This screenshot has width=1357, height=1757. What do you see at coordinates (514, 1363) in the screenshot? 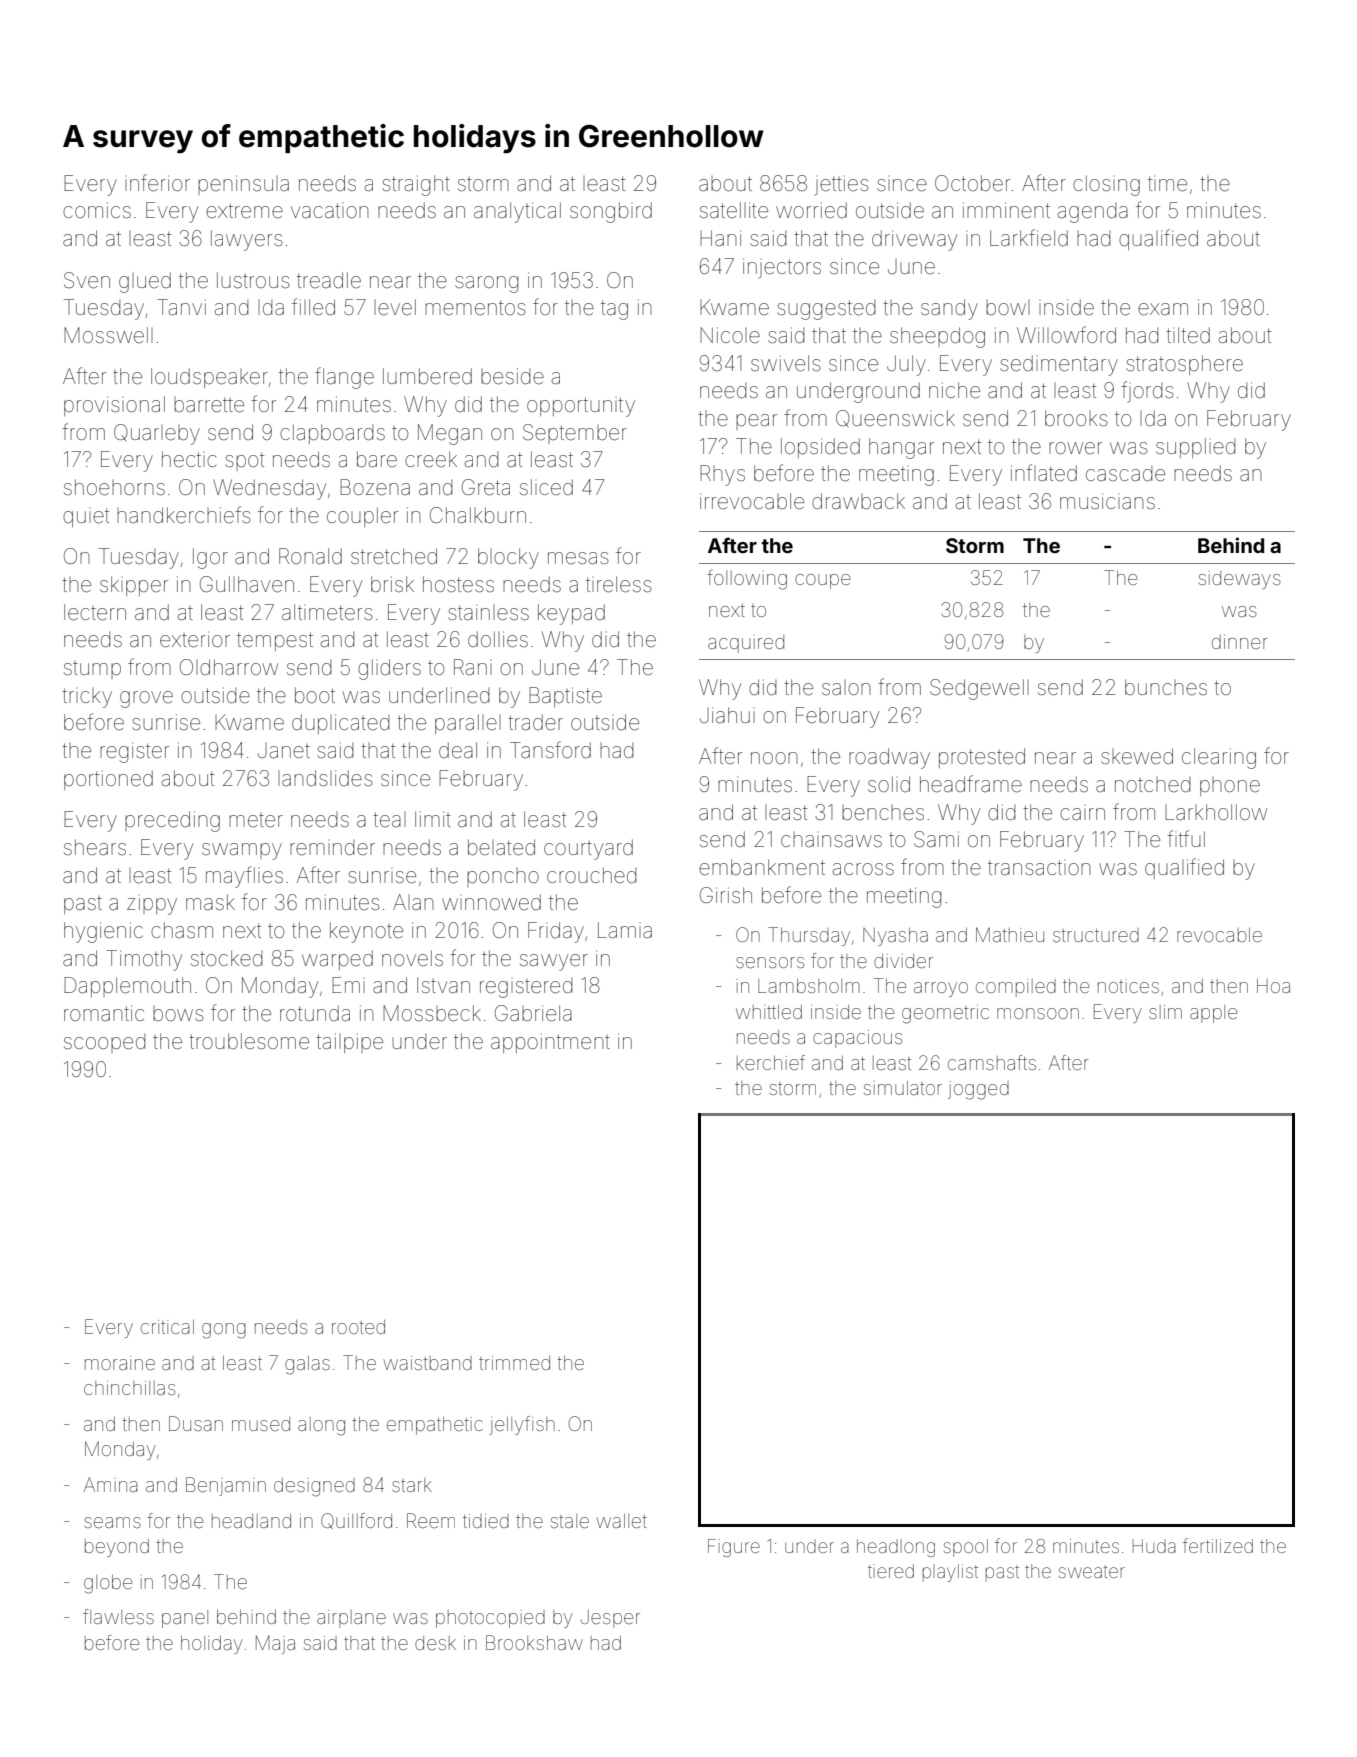
I see `trimmed` at bounding box center [514, 1363].
